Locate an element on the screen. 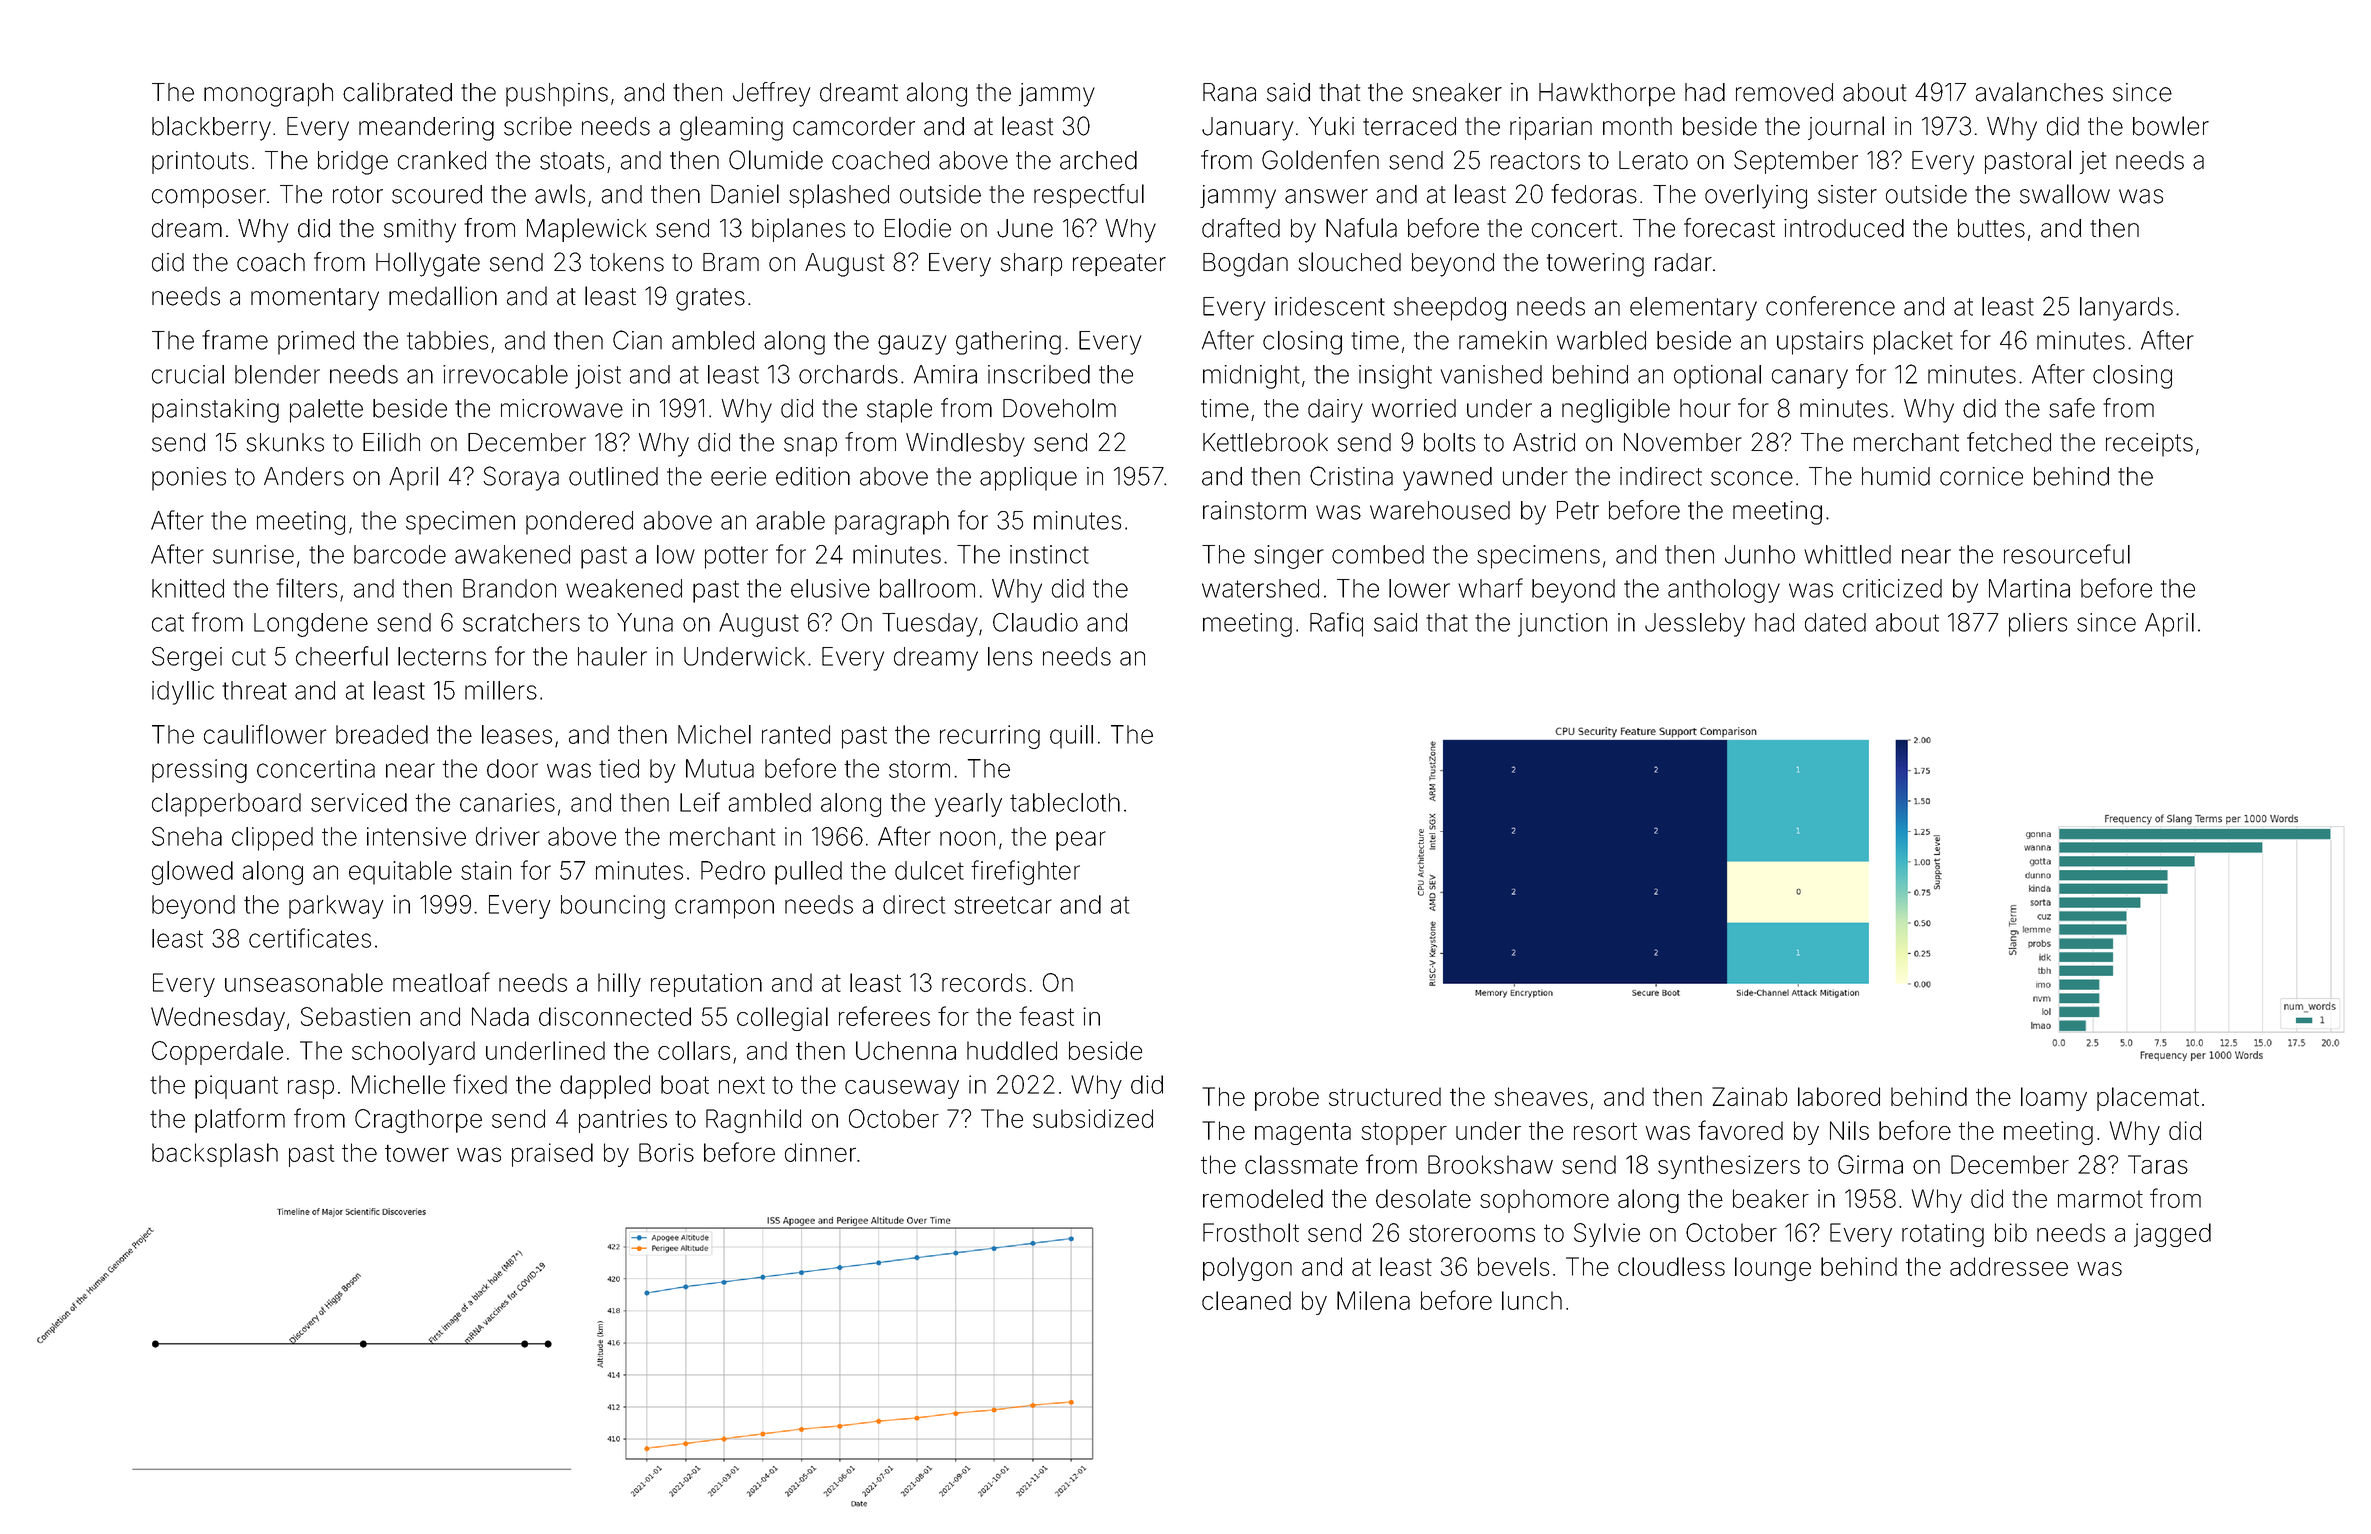  beaker is located at coordinates (1771, 1198).
